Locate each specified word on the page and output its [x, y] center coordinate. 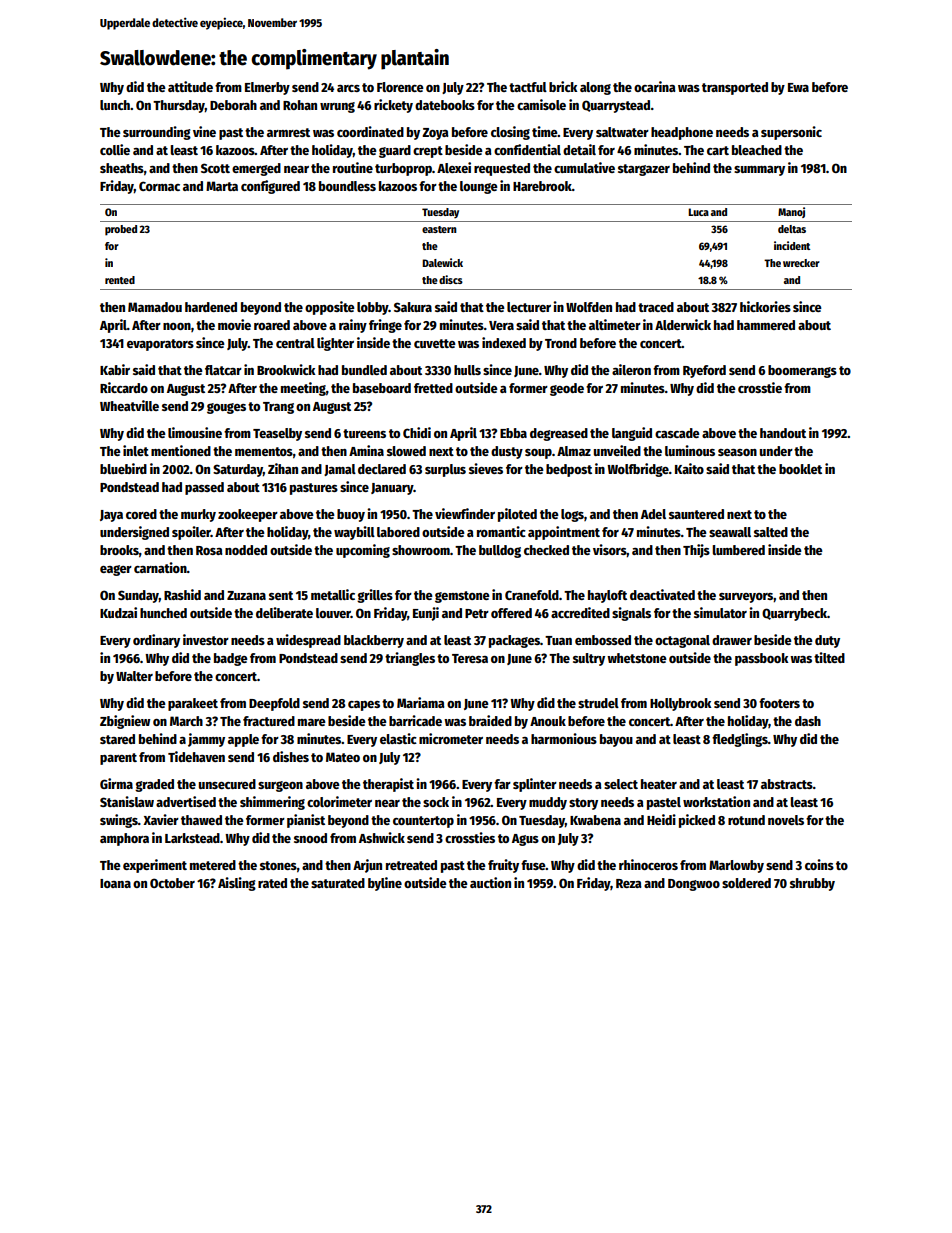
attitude [190, 86]
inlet [136, 450]
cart [718, 150]
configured [270, 187]
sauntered [696, 514]
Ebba [513, 433]
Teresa [470, 658]
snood [310, 838]
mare [312, 722]
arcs [348, 88]
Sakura [413, 307]
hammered [766, 325]
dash [808, 721]
